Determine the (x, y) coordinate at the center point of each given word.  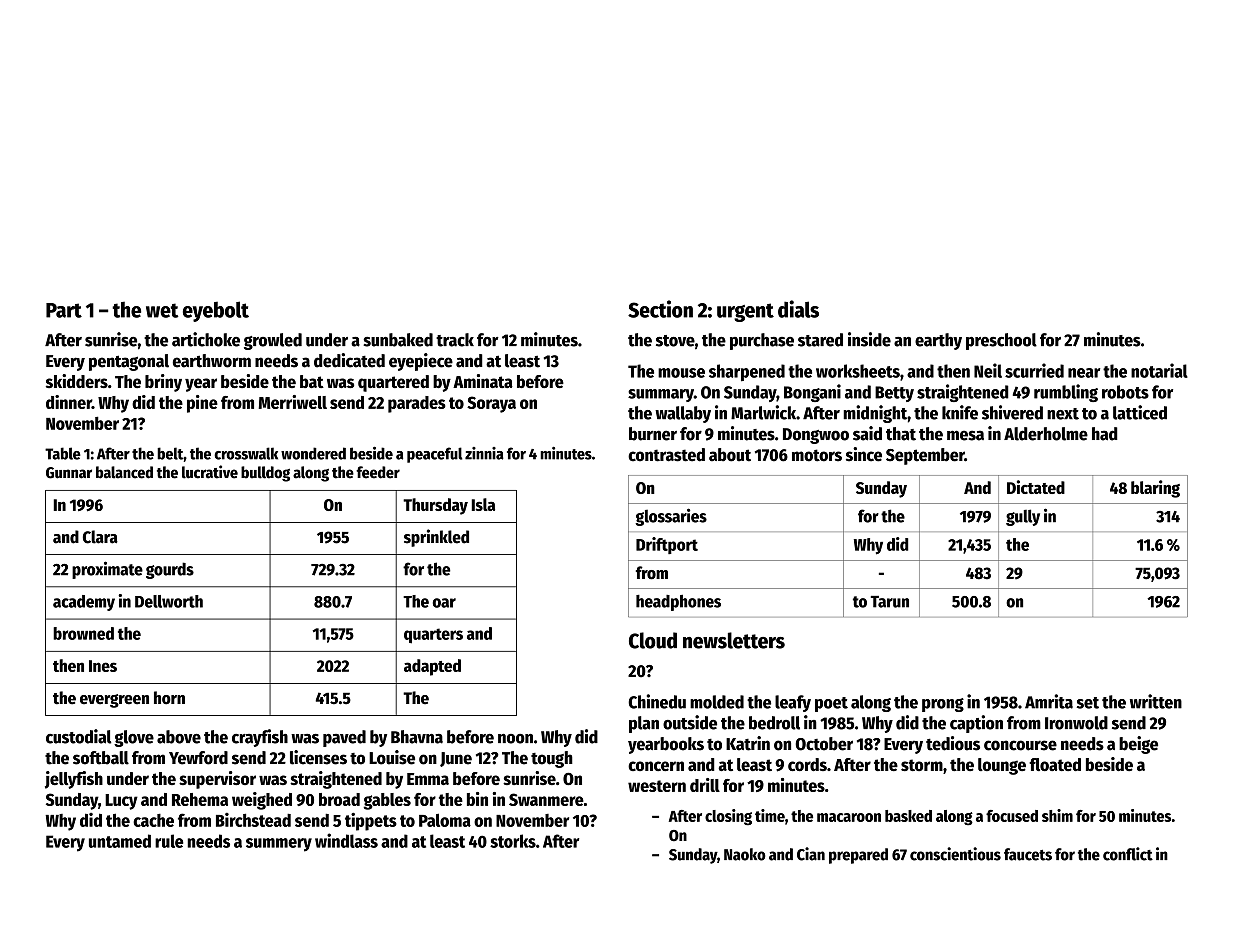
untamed (120, 841)
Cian (811, 854)
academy (84, 603)
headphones (678, 603)
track (455, 340)
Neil (988, 370)
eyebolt (216, 311)
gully (1023, 517)
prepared (858, 856)
